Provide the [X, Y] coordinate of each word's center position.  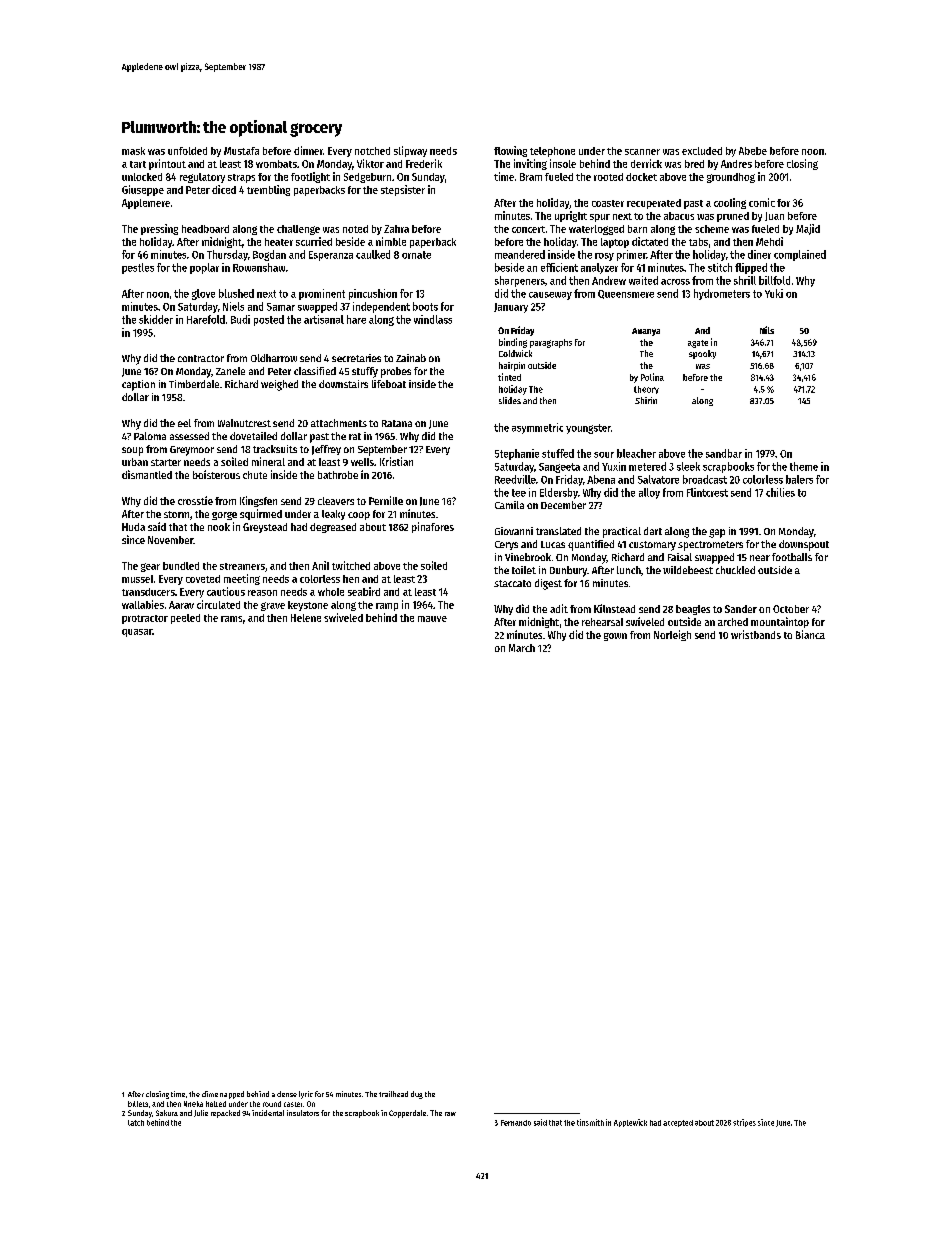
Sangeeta [559, 468]
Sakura [167, 1113]
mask [133, 151]
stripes [744, 1123]
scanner [642, 152]
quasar [137, 633]
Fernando [516, 1123]
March [522, 648]
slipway [410, 151]
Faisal [680, 557]
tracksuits [275, 449]
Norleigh [672, 635]
